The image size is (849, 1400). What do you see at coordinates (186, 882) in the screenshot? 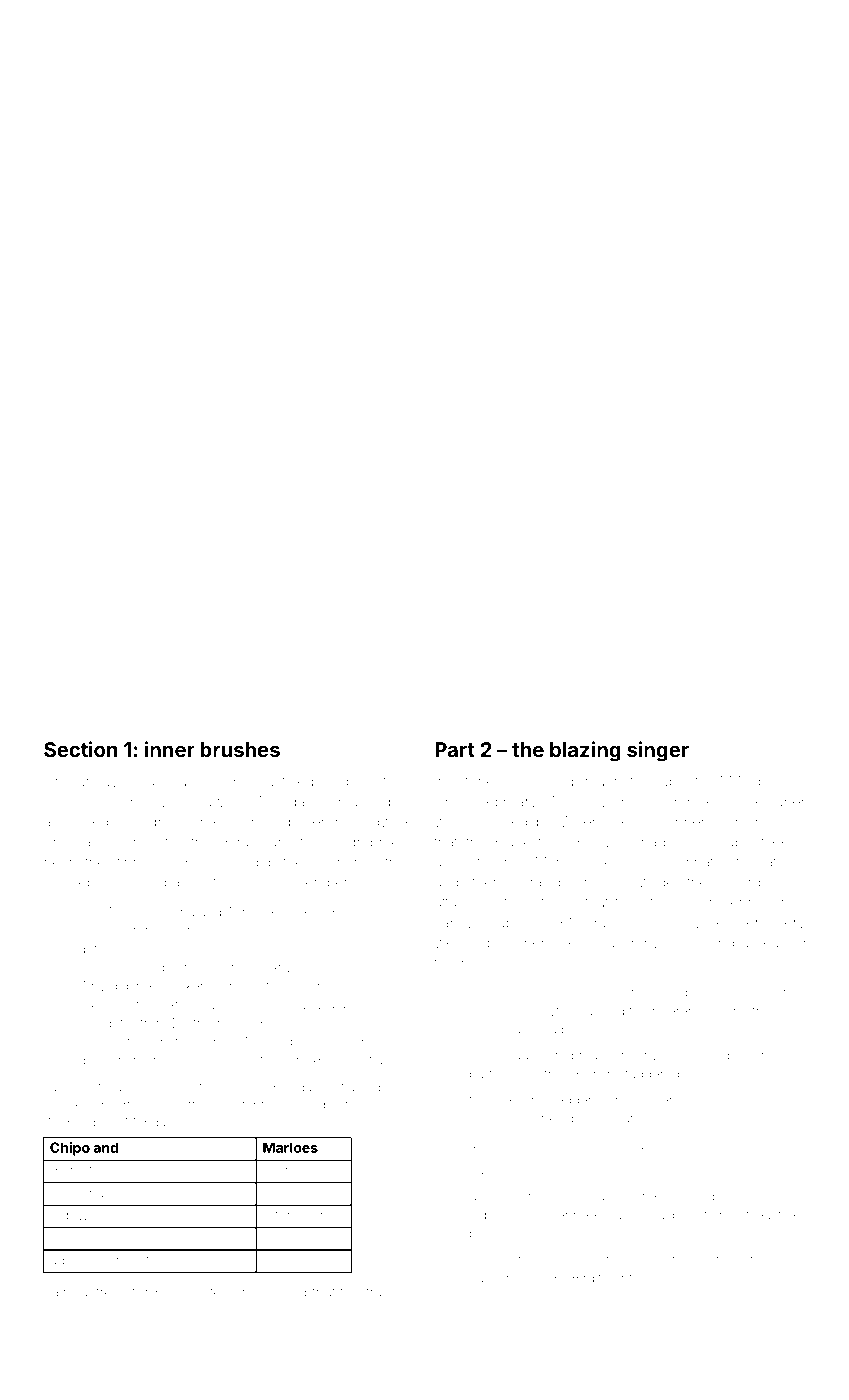
I see `barrels` at bounding box center [186, 882].
